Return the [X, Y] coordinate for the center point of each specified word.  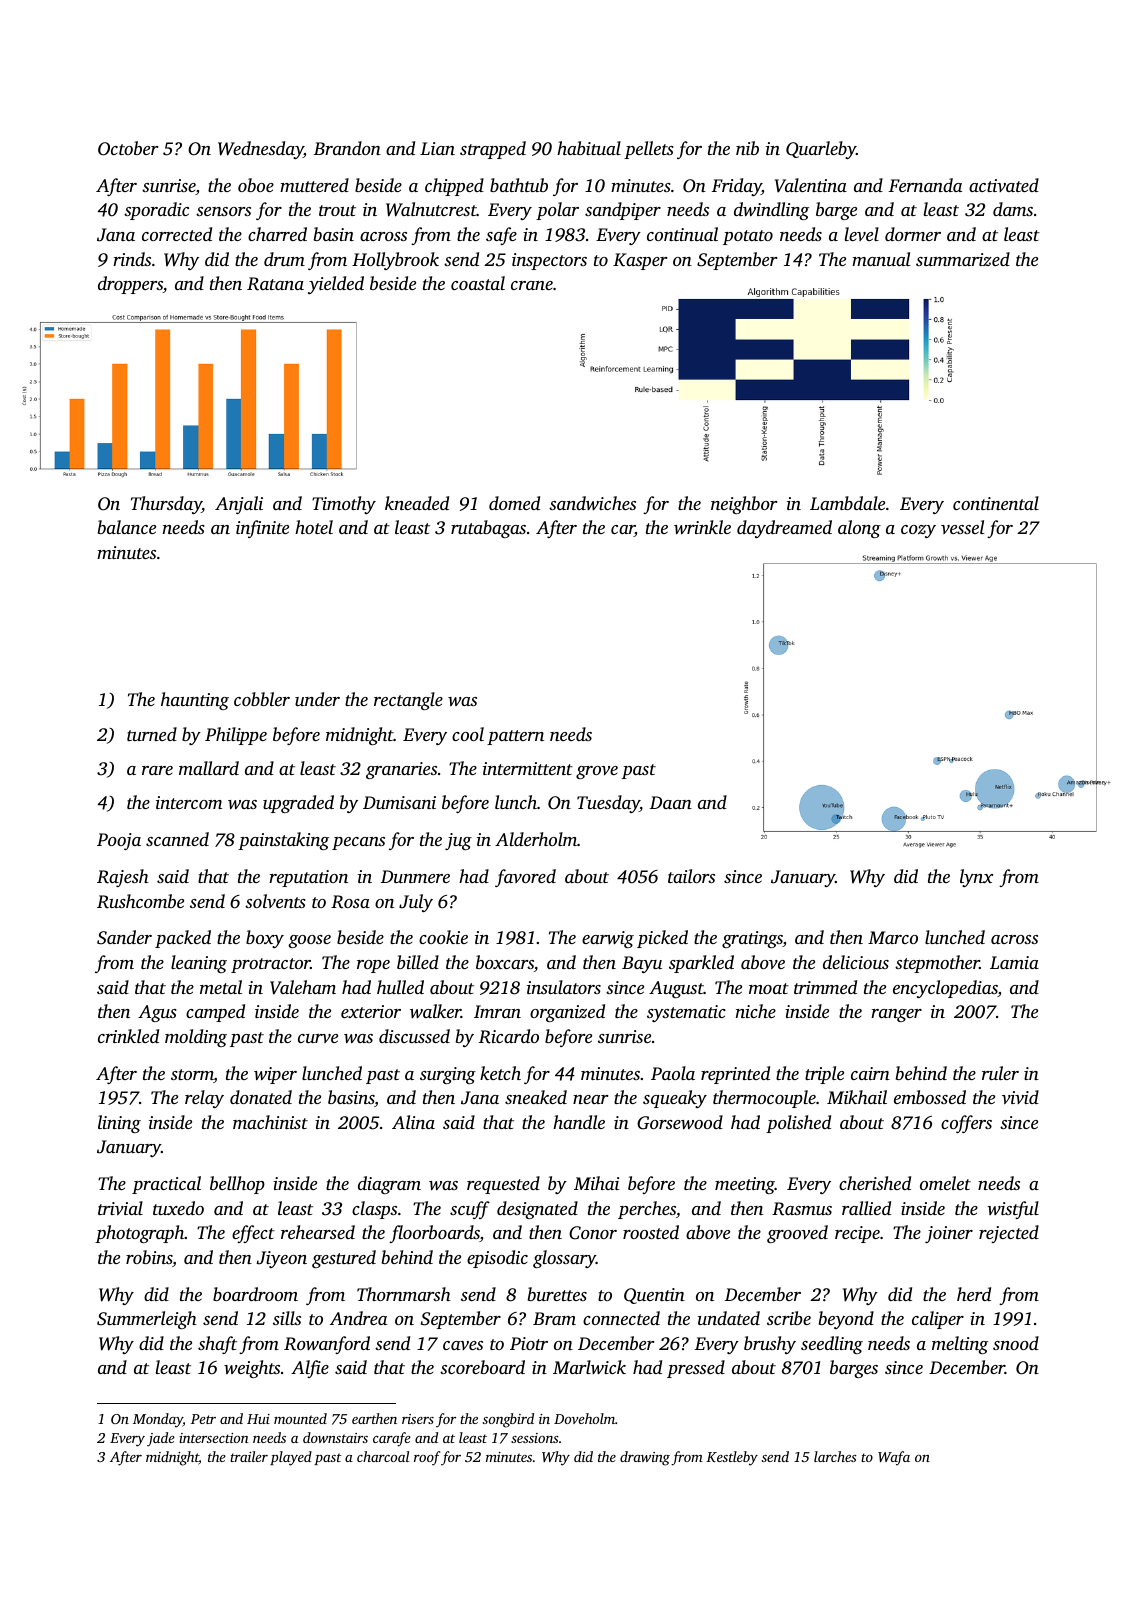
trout [337, 210]
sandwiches [592, 503]
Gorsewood [680, 1122]
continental [996, 503]
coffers [966, 1124]
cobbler [262, 699]
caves [463, 1345]
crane [532, 285]
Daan [671, 802]
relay [204, 1099]
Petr [203, 1419]
